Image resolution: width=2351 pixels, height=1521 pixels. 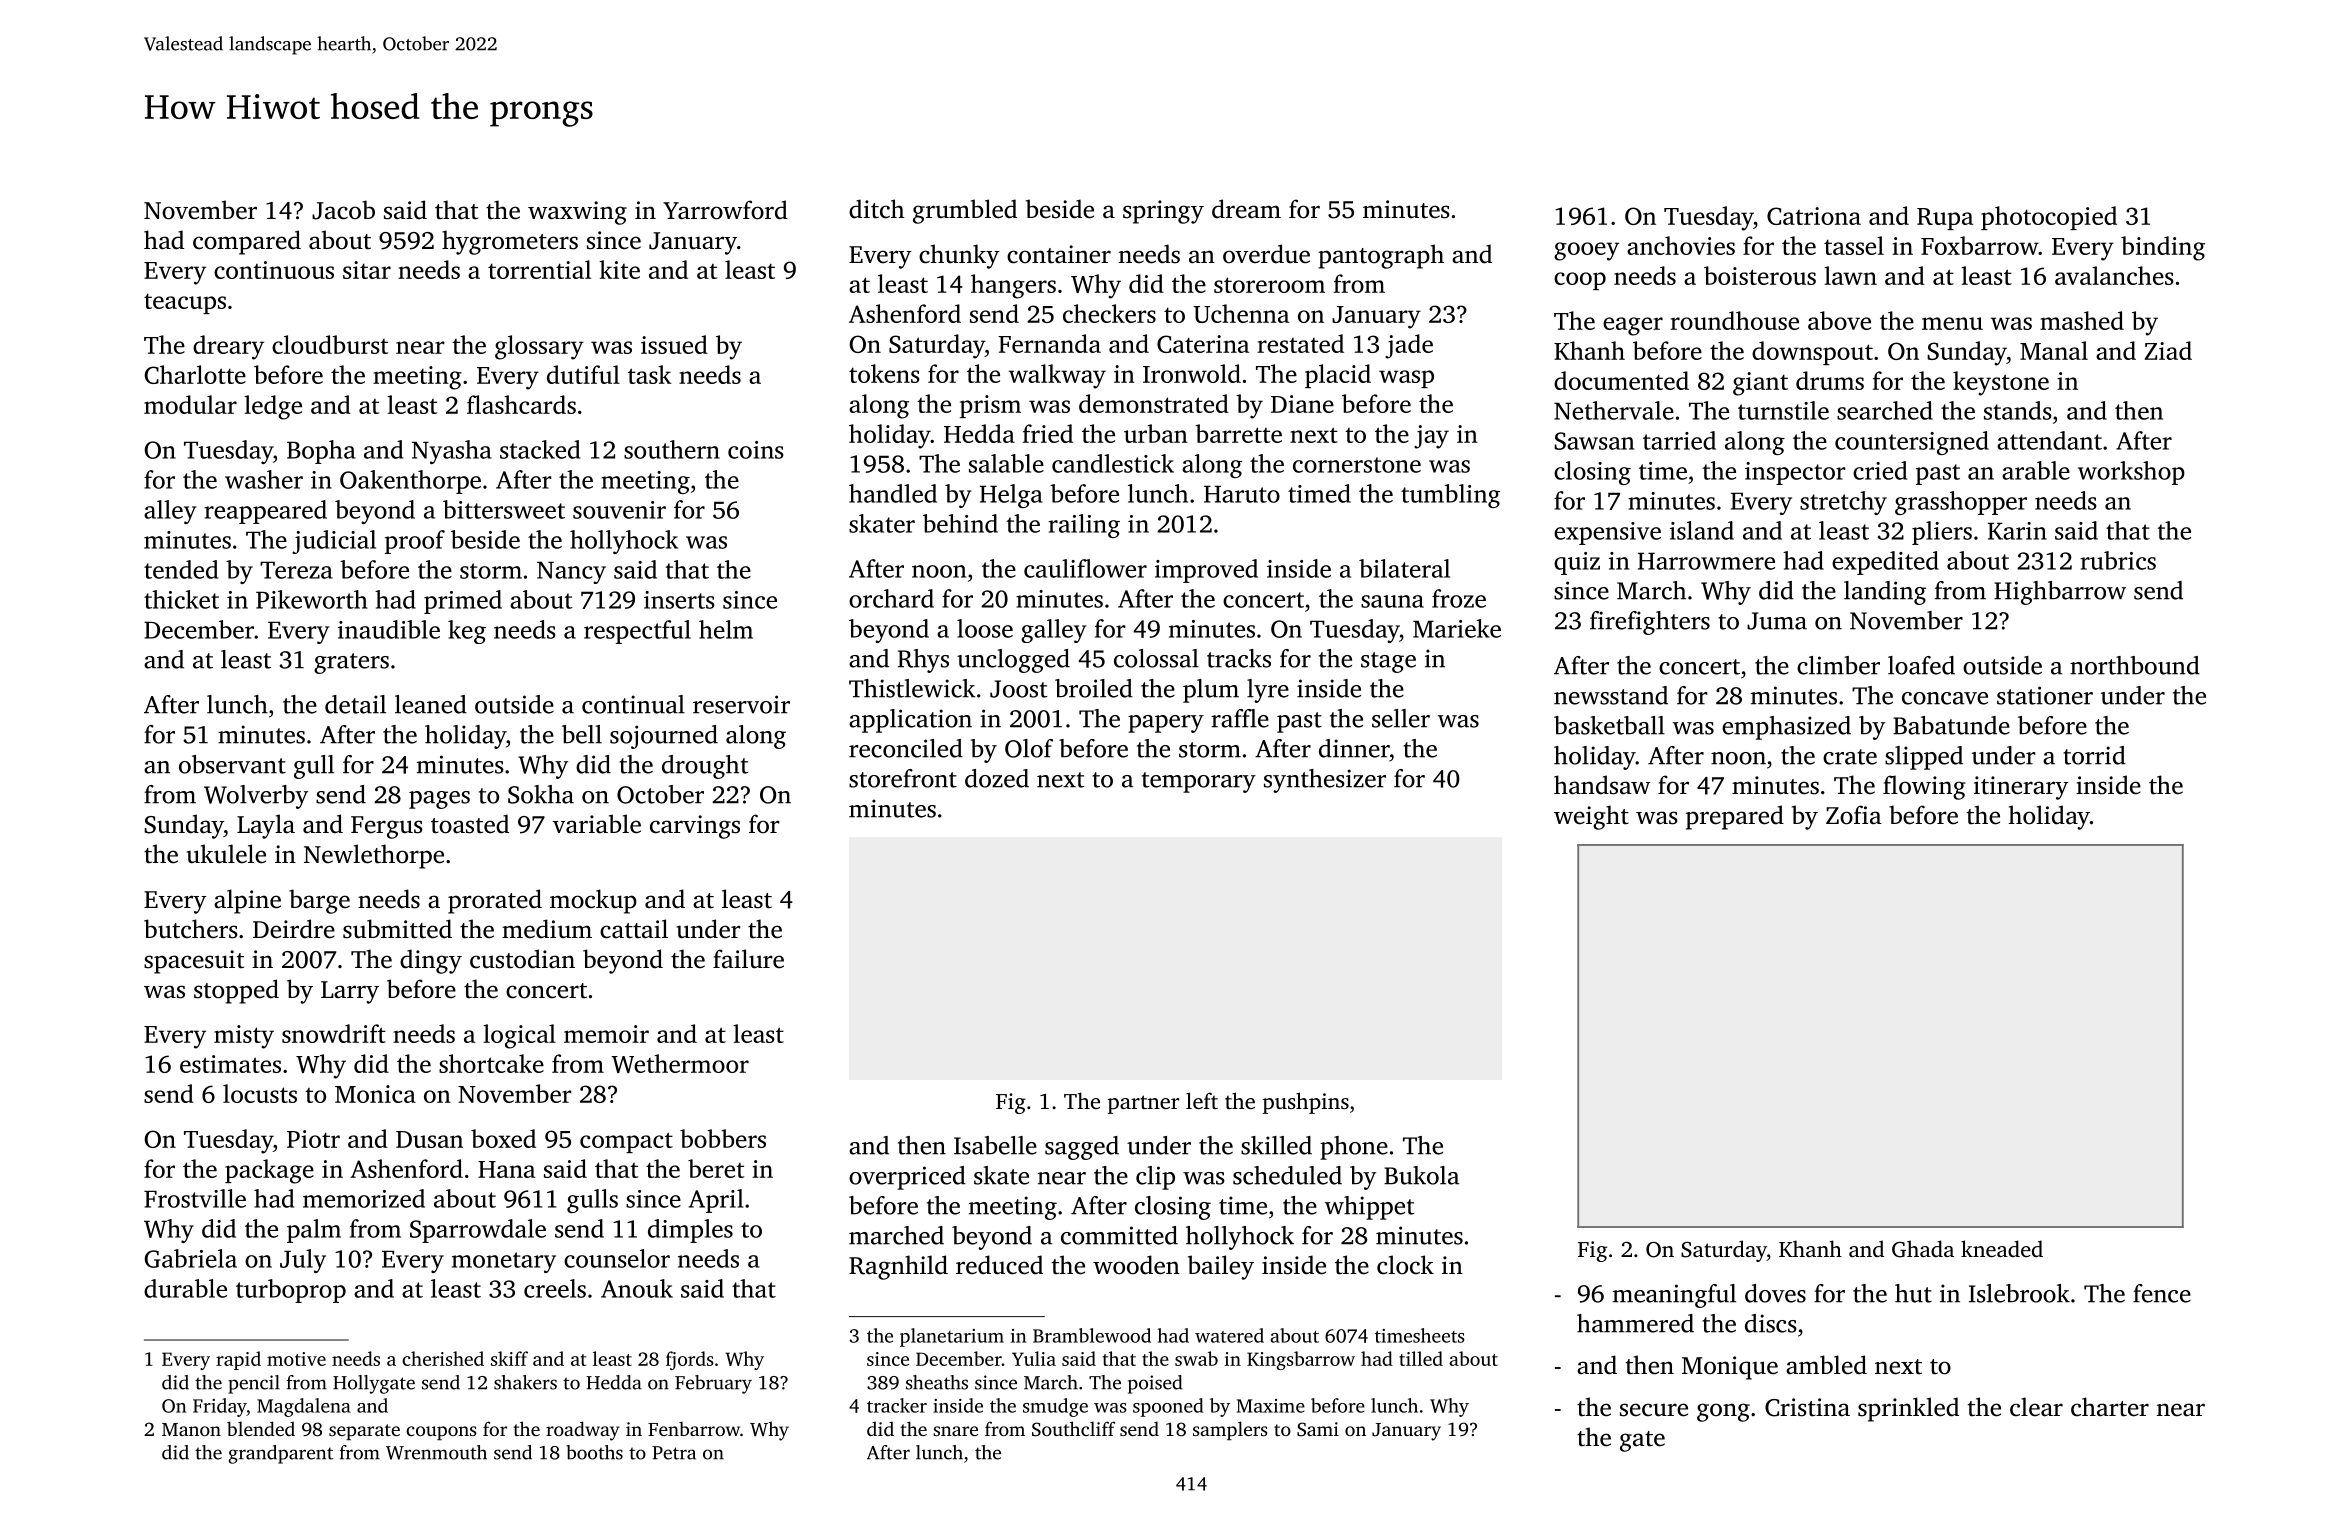 What do you see at coordinates (2021, 788) in the image?
I see `itinerary` at bounding box center [2021, 788].
